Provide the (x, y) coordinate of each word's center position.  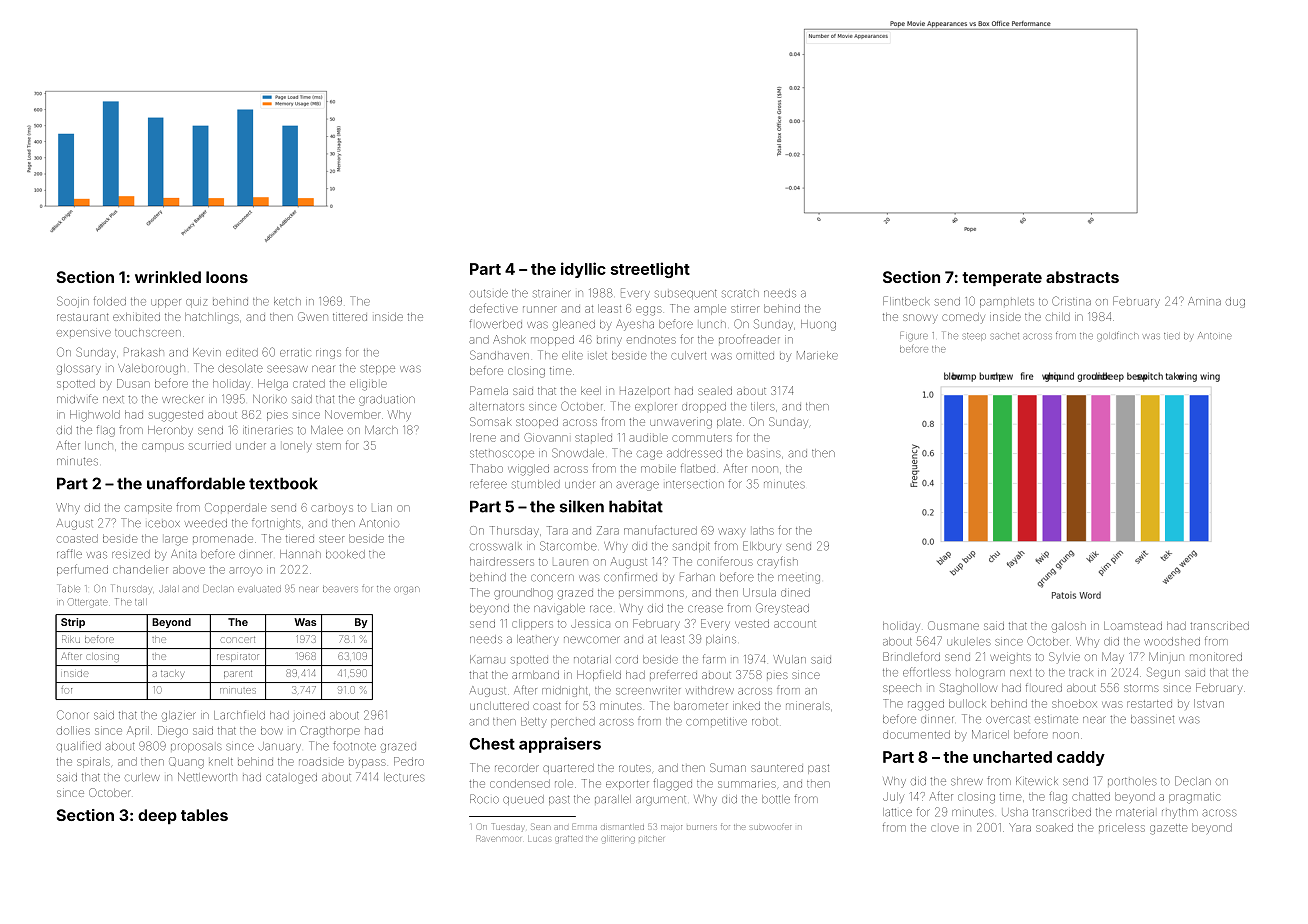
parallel (613, 799)
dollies (73, 730)
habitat (636, 506)
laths (763, 530)
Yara (1020, 827)
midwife (77, 399)
